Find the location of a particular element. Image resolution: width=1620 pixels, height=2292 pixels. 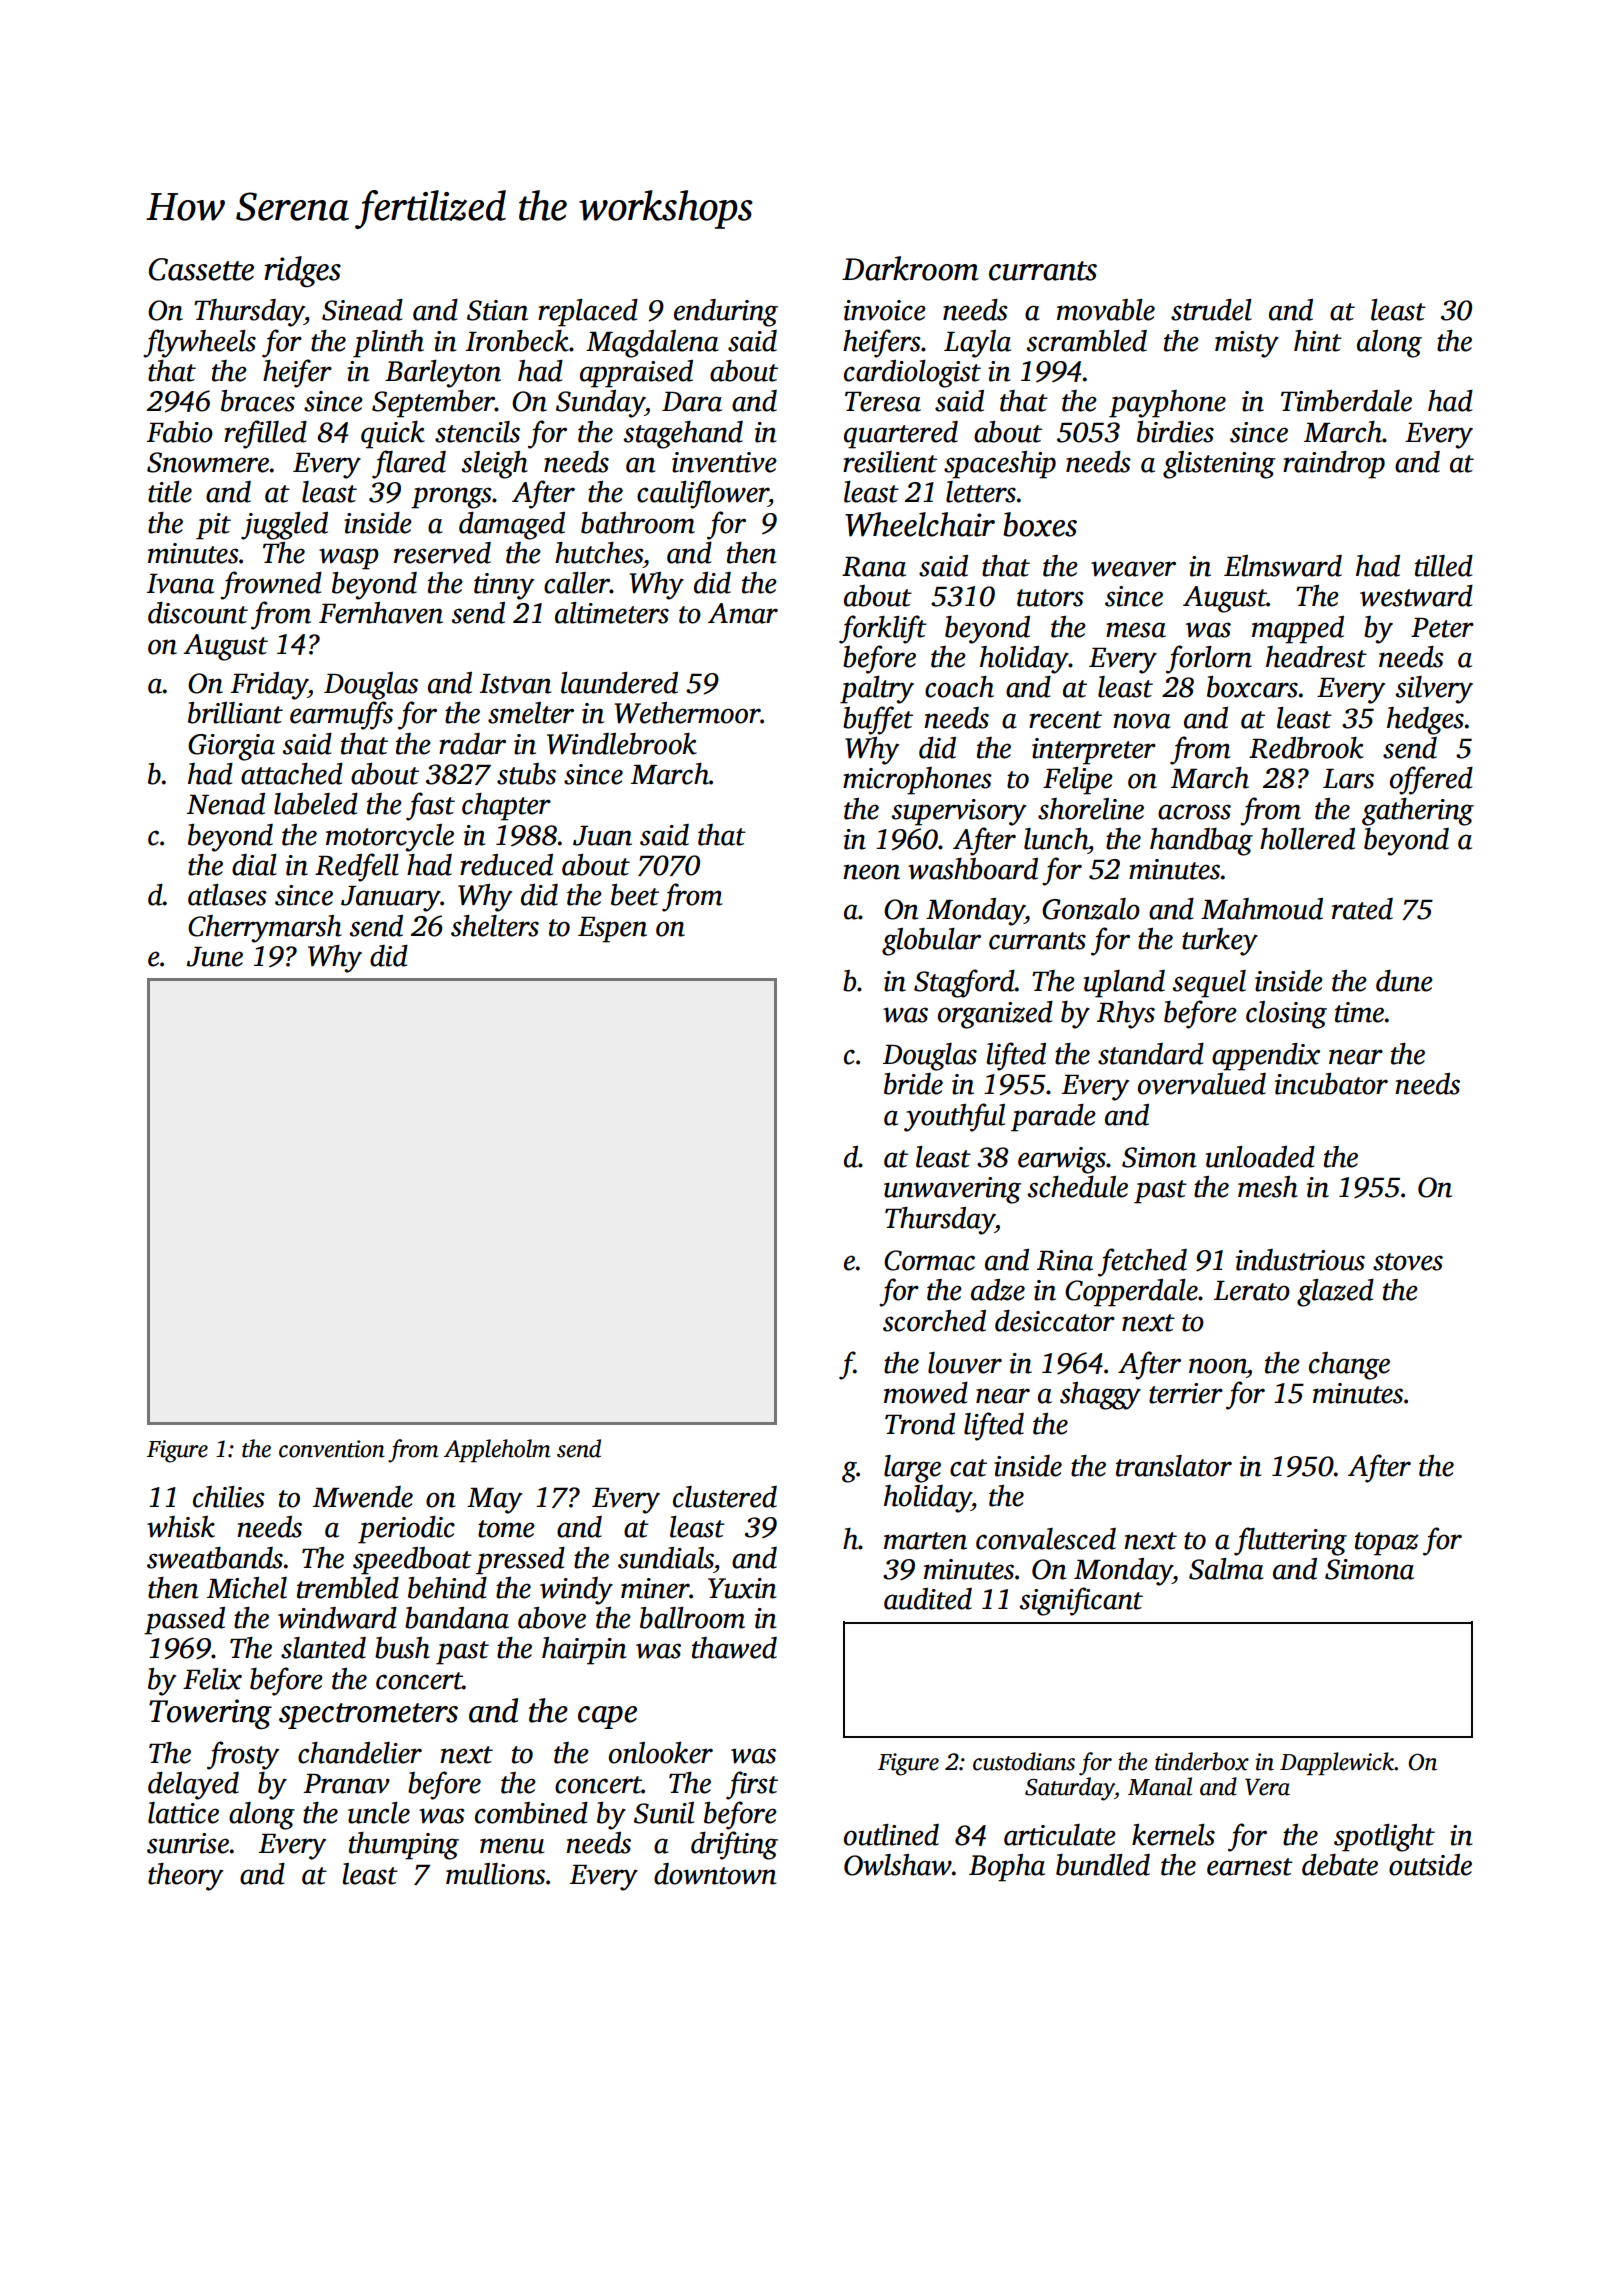

coach is located at coordinates (959, 687).
